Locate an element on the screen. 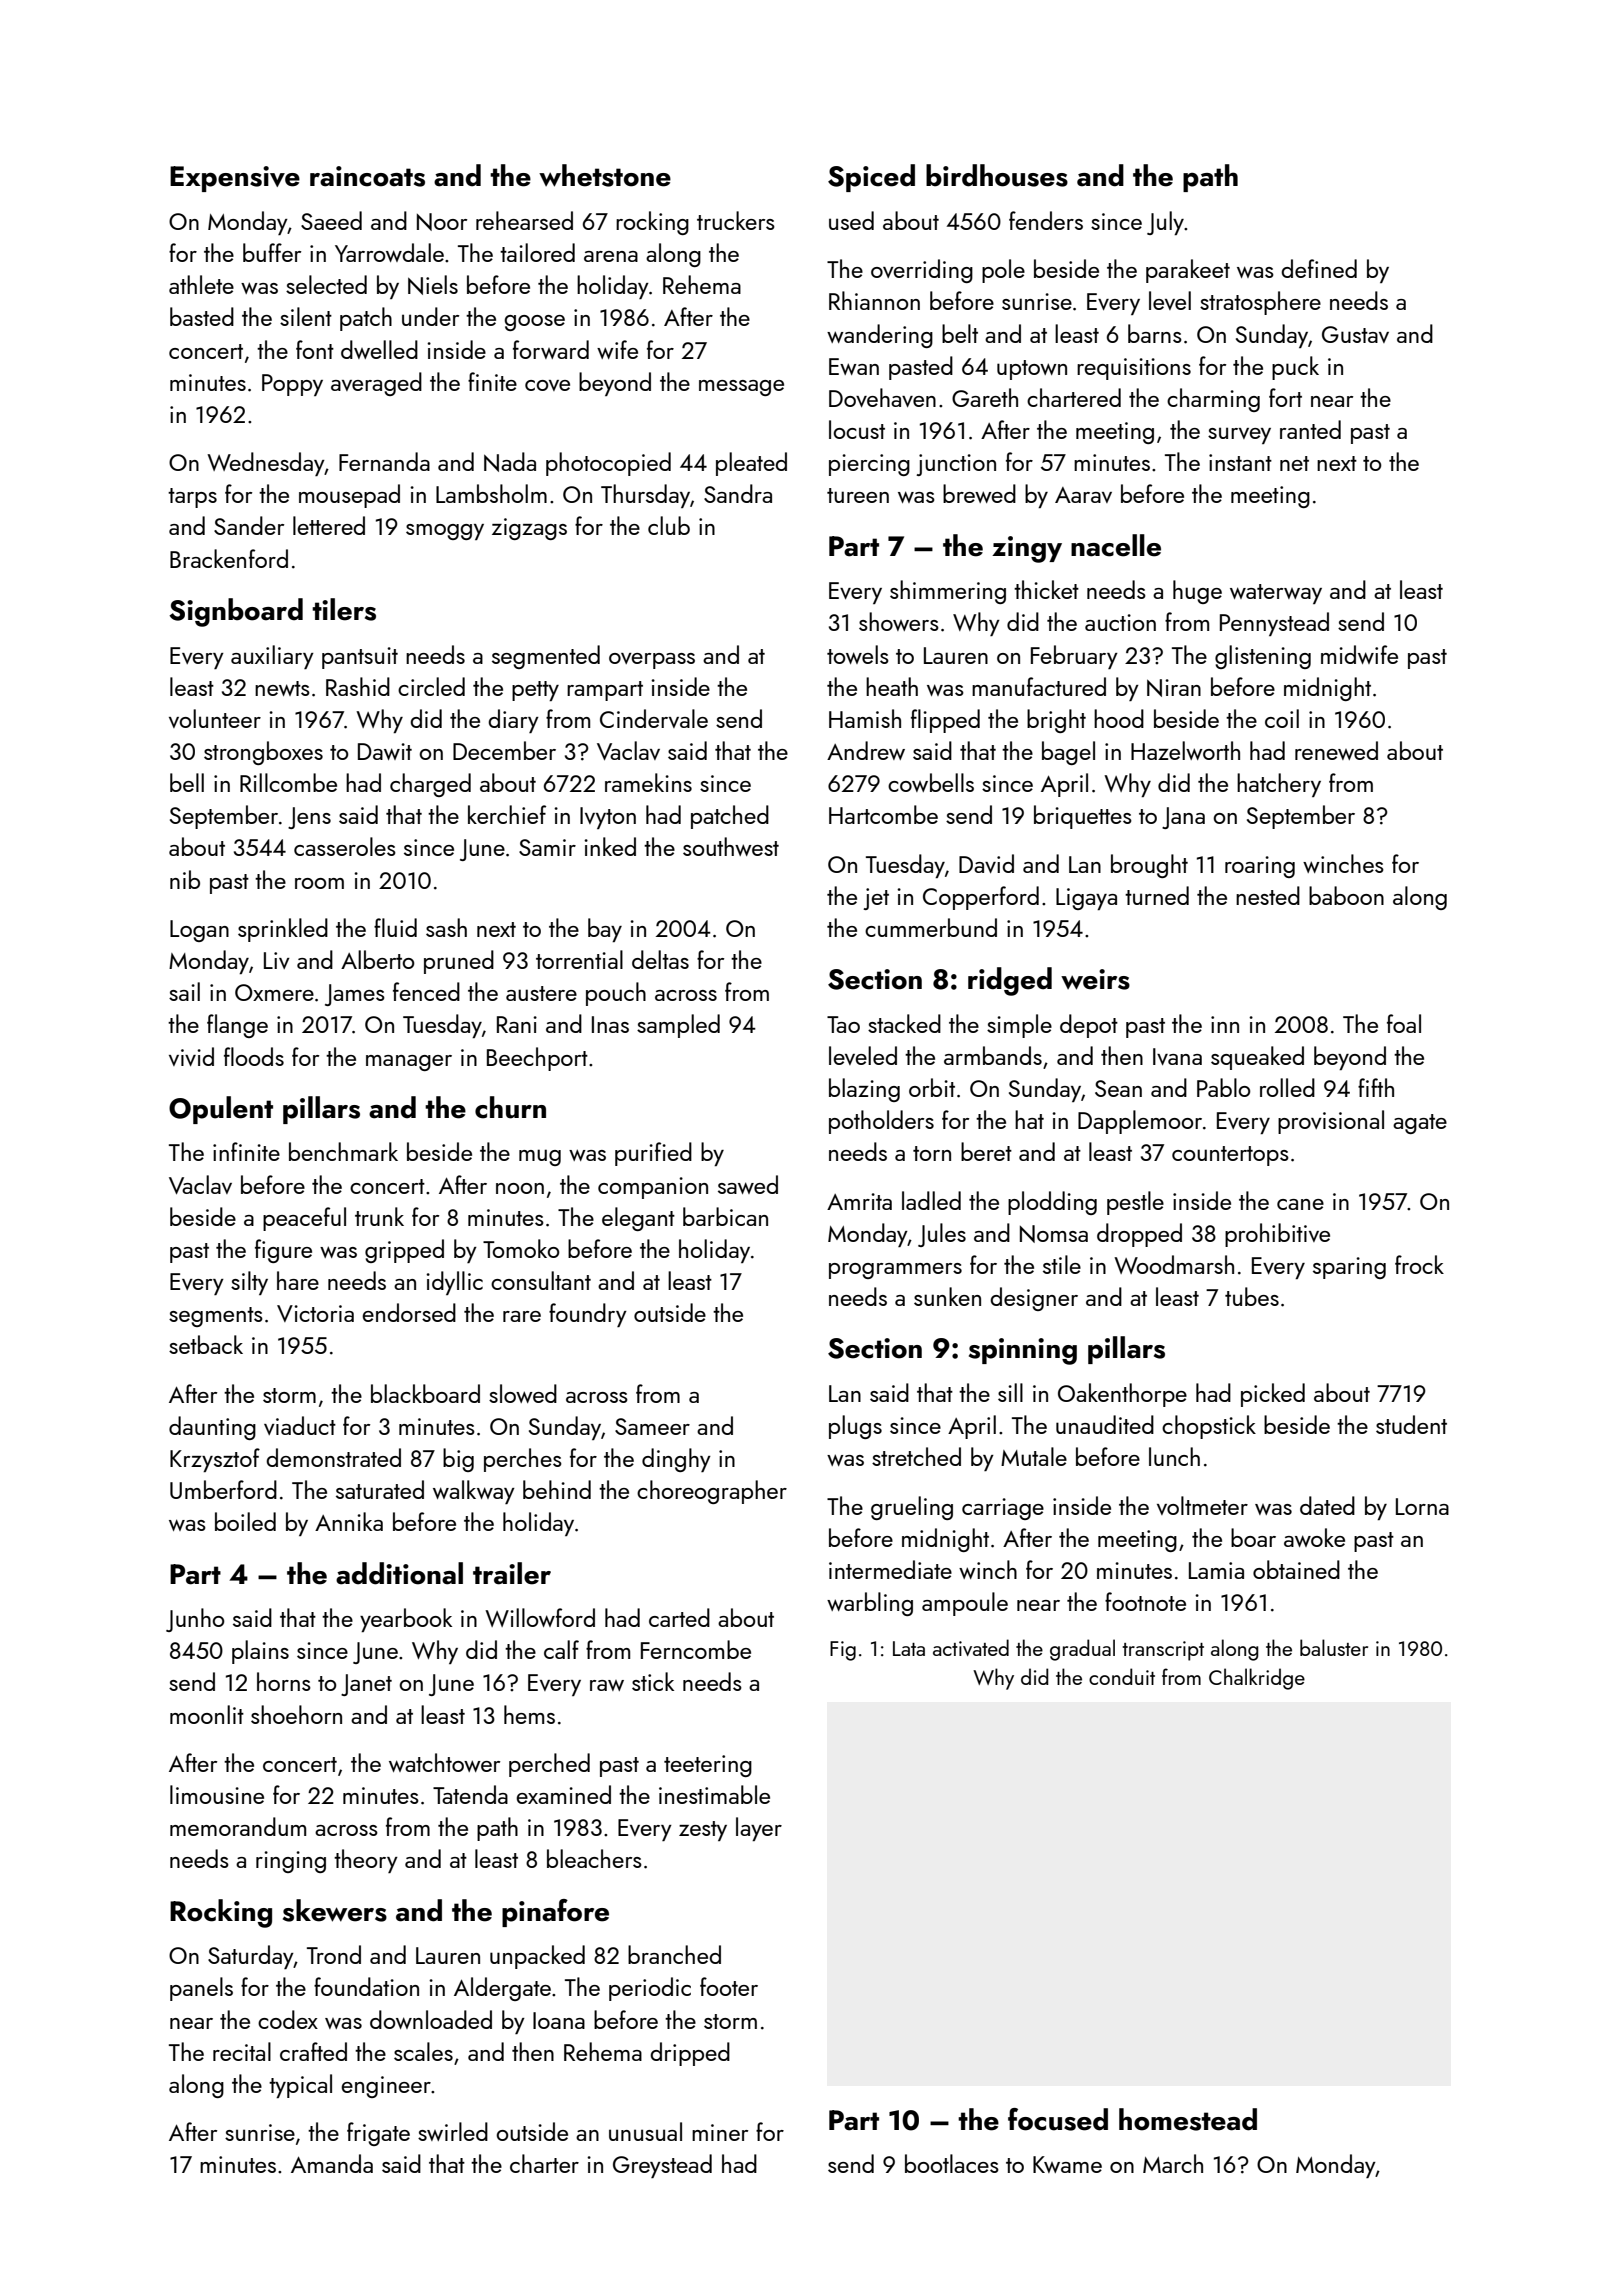 The width and height of the screenshot is (1620, 2292). Amanda is located at coordinates (332, 2163).
